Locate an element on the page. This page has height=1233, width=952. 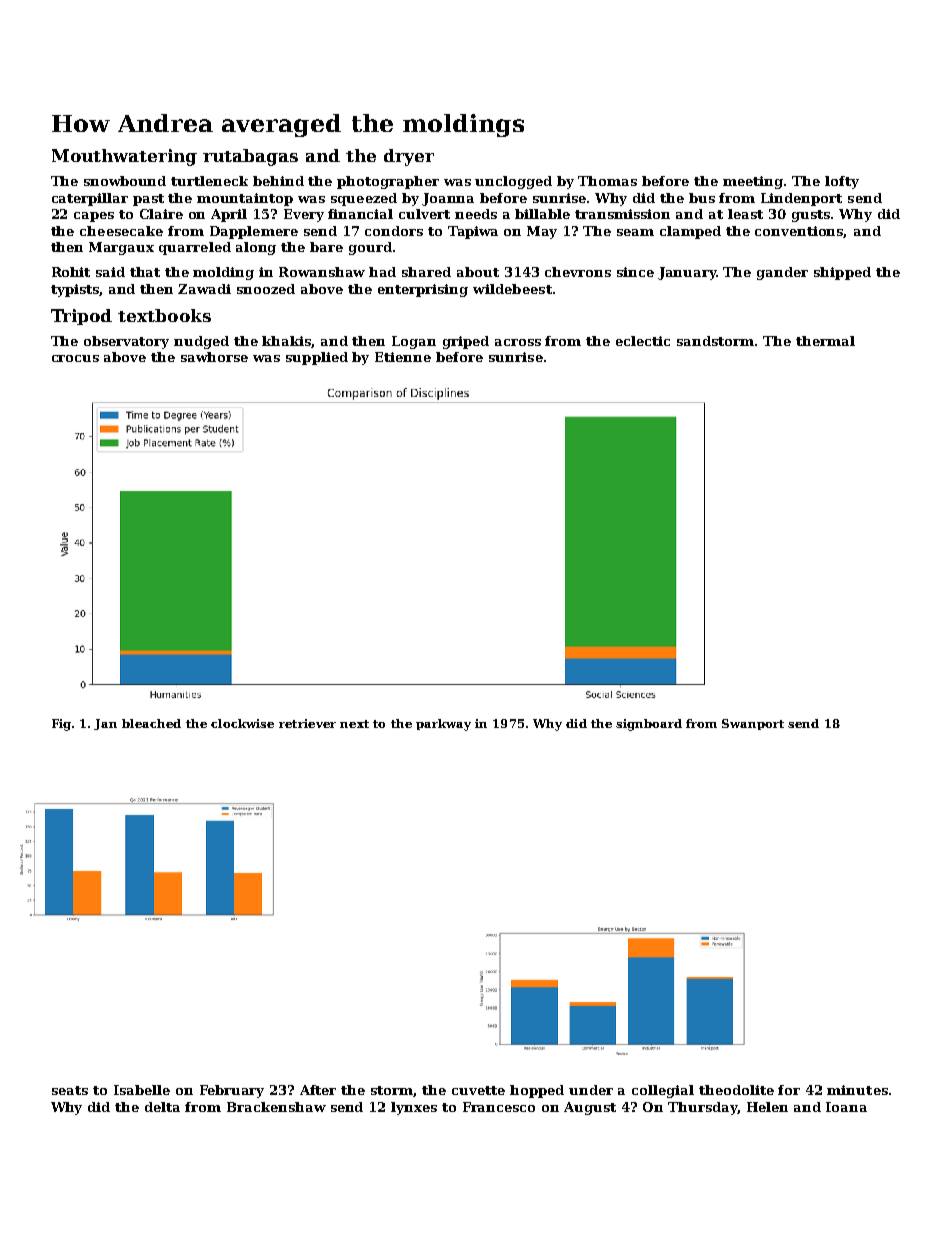
clockwise is located at coordinates (242, 723).
